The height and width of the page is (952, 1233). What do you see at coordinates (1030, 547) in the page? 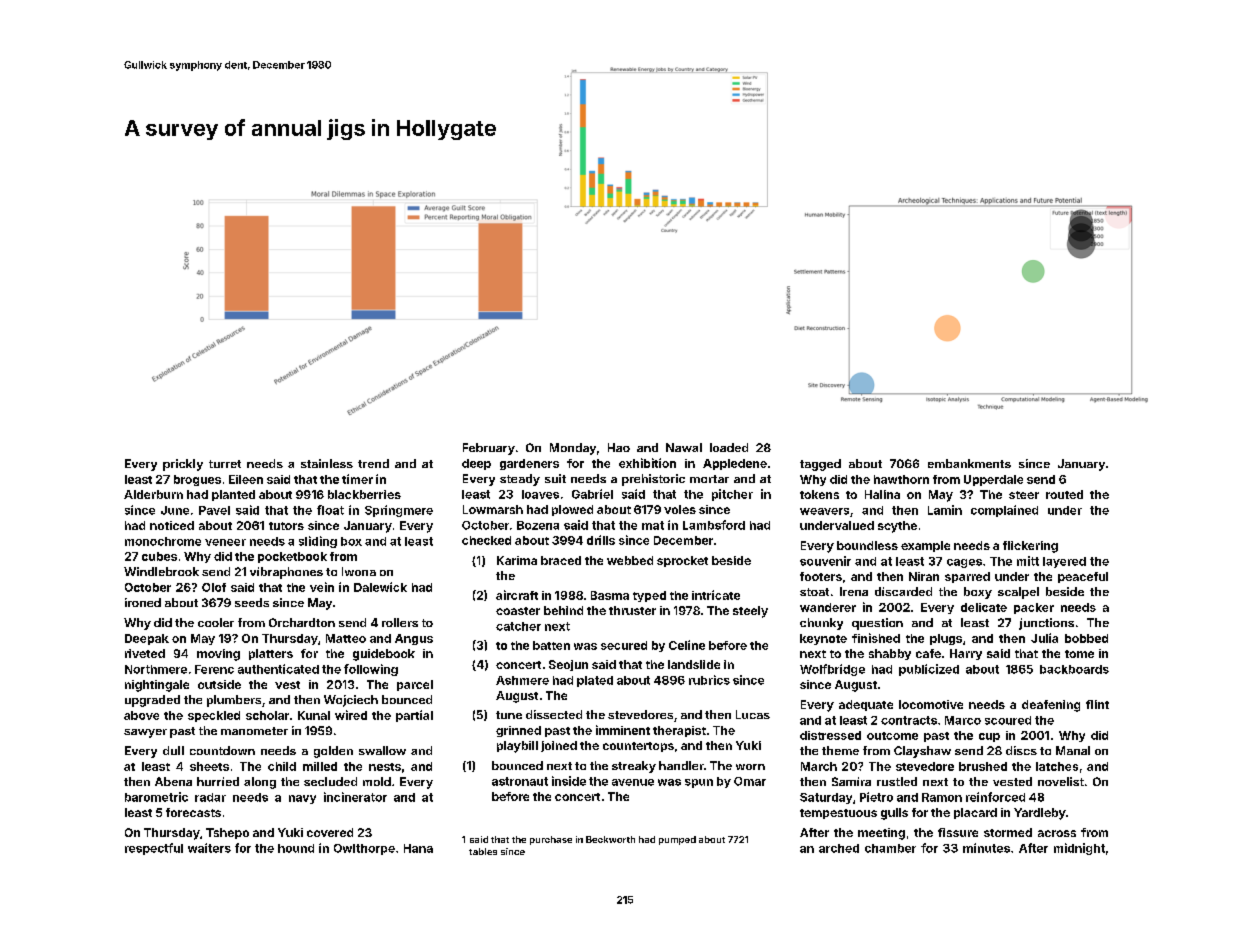
I see `flickering` at bounding box center [1030, 547].
